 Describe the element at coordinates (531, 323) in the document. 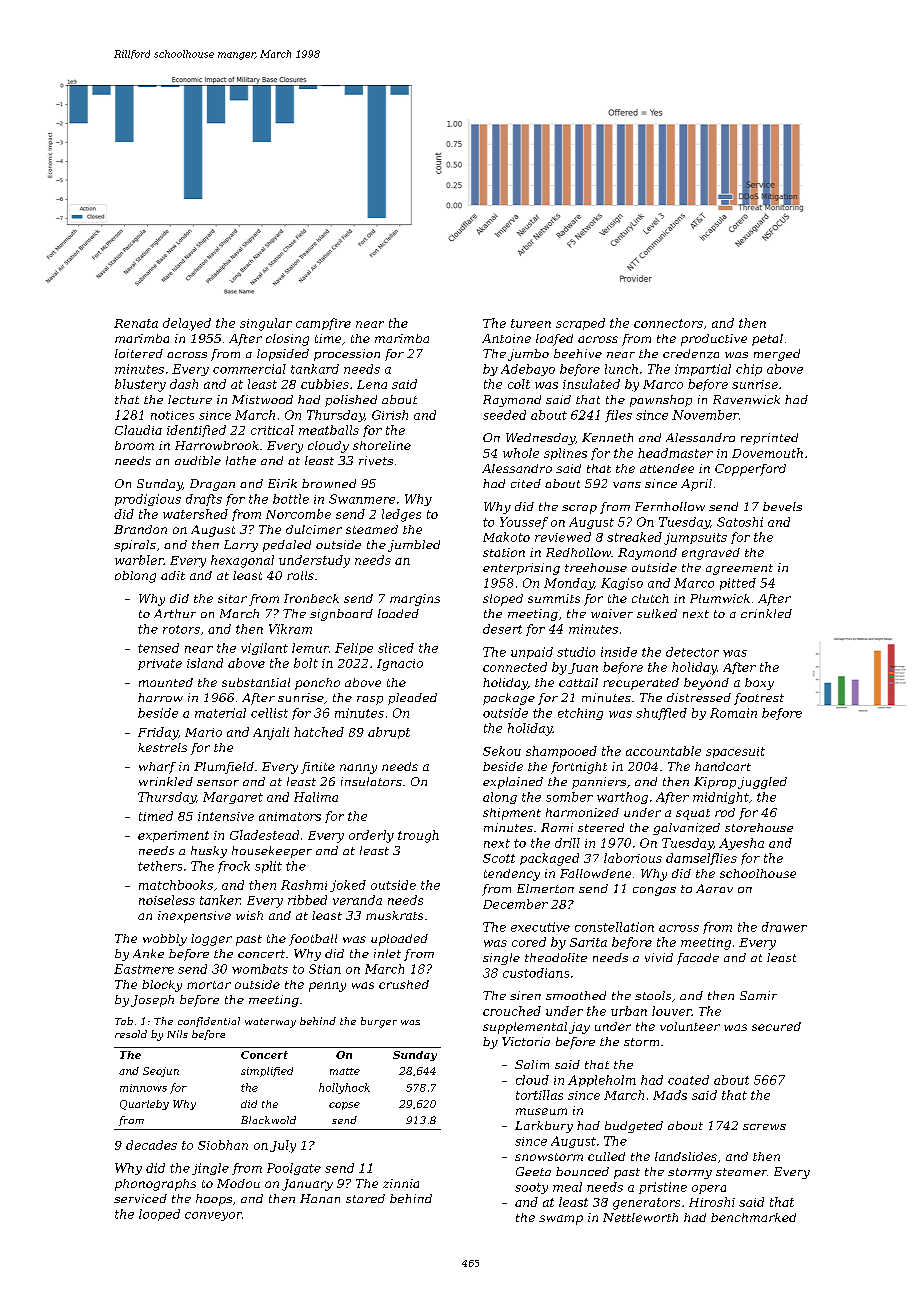

I see `tureen` at that location.
